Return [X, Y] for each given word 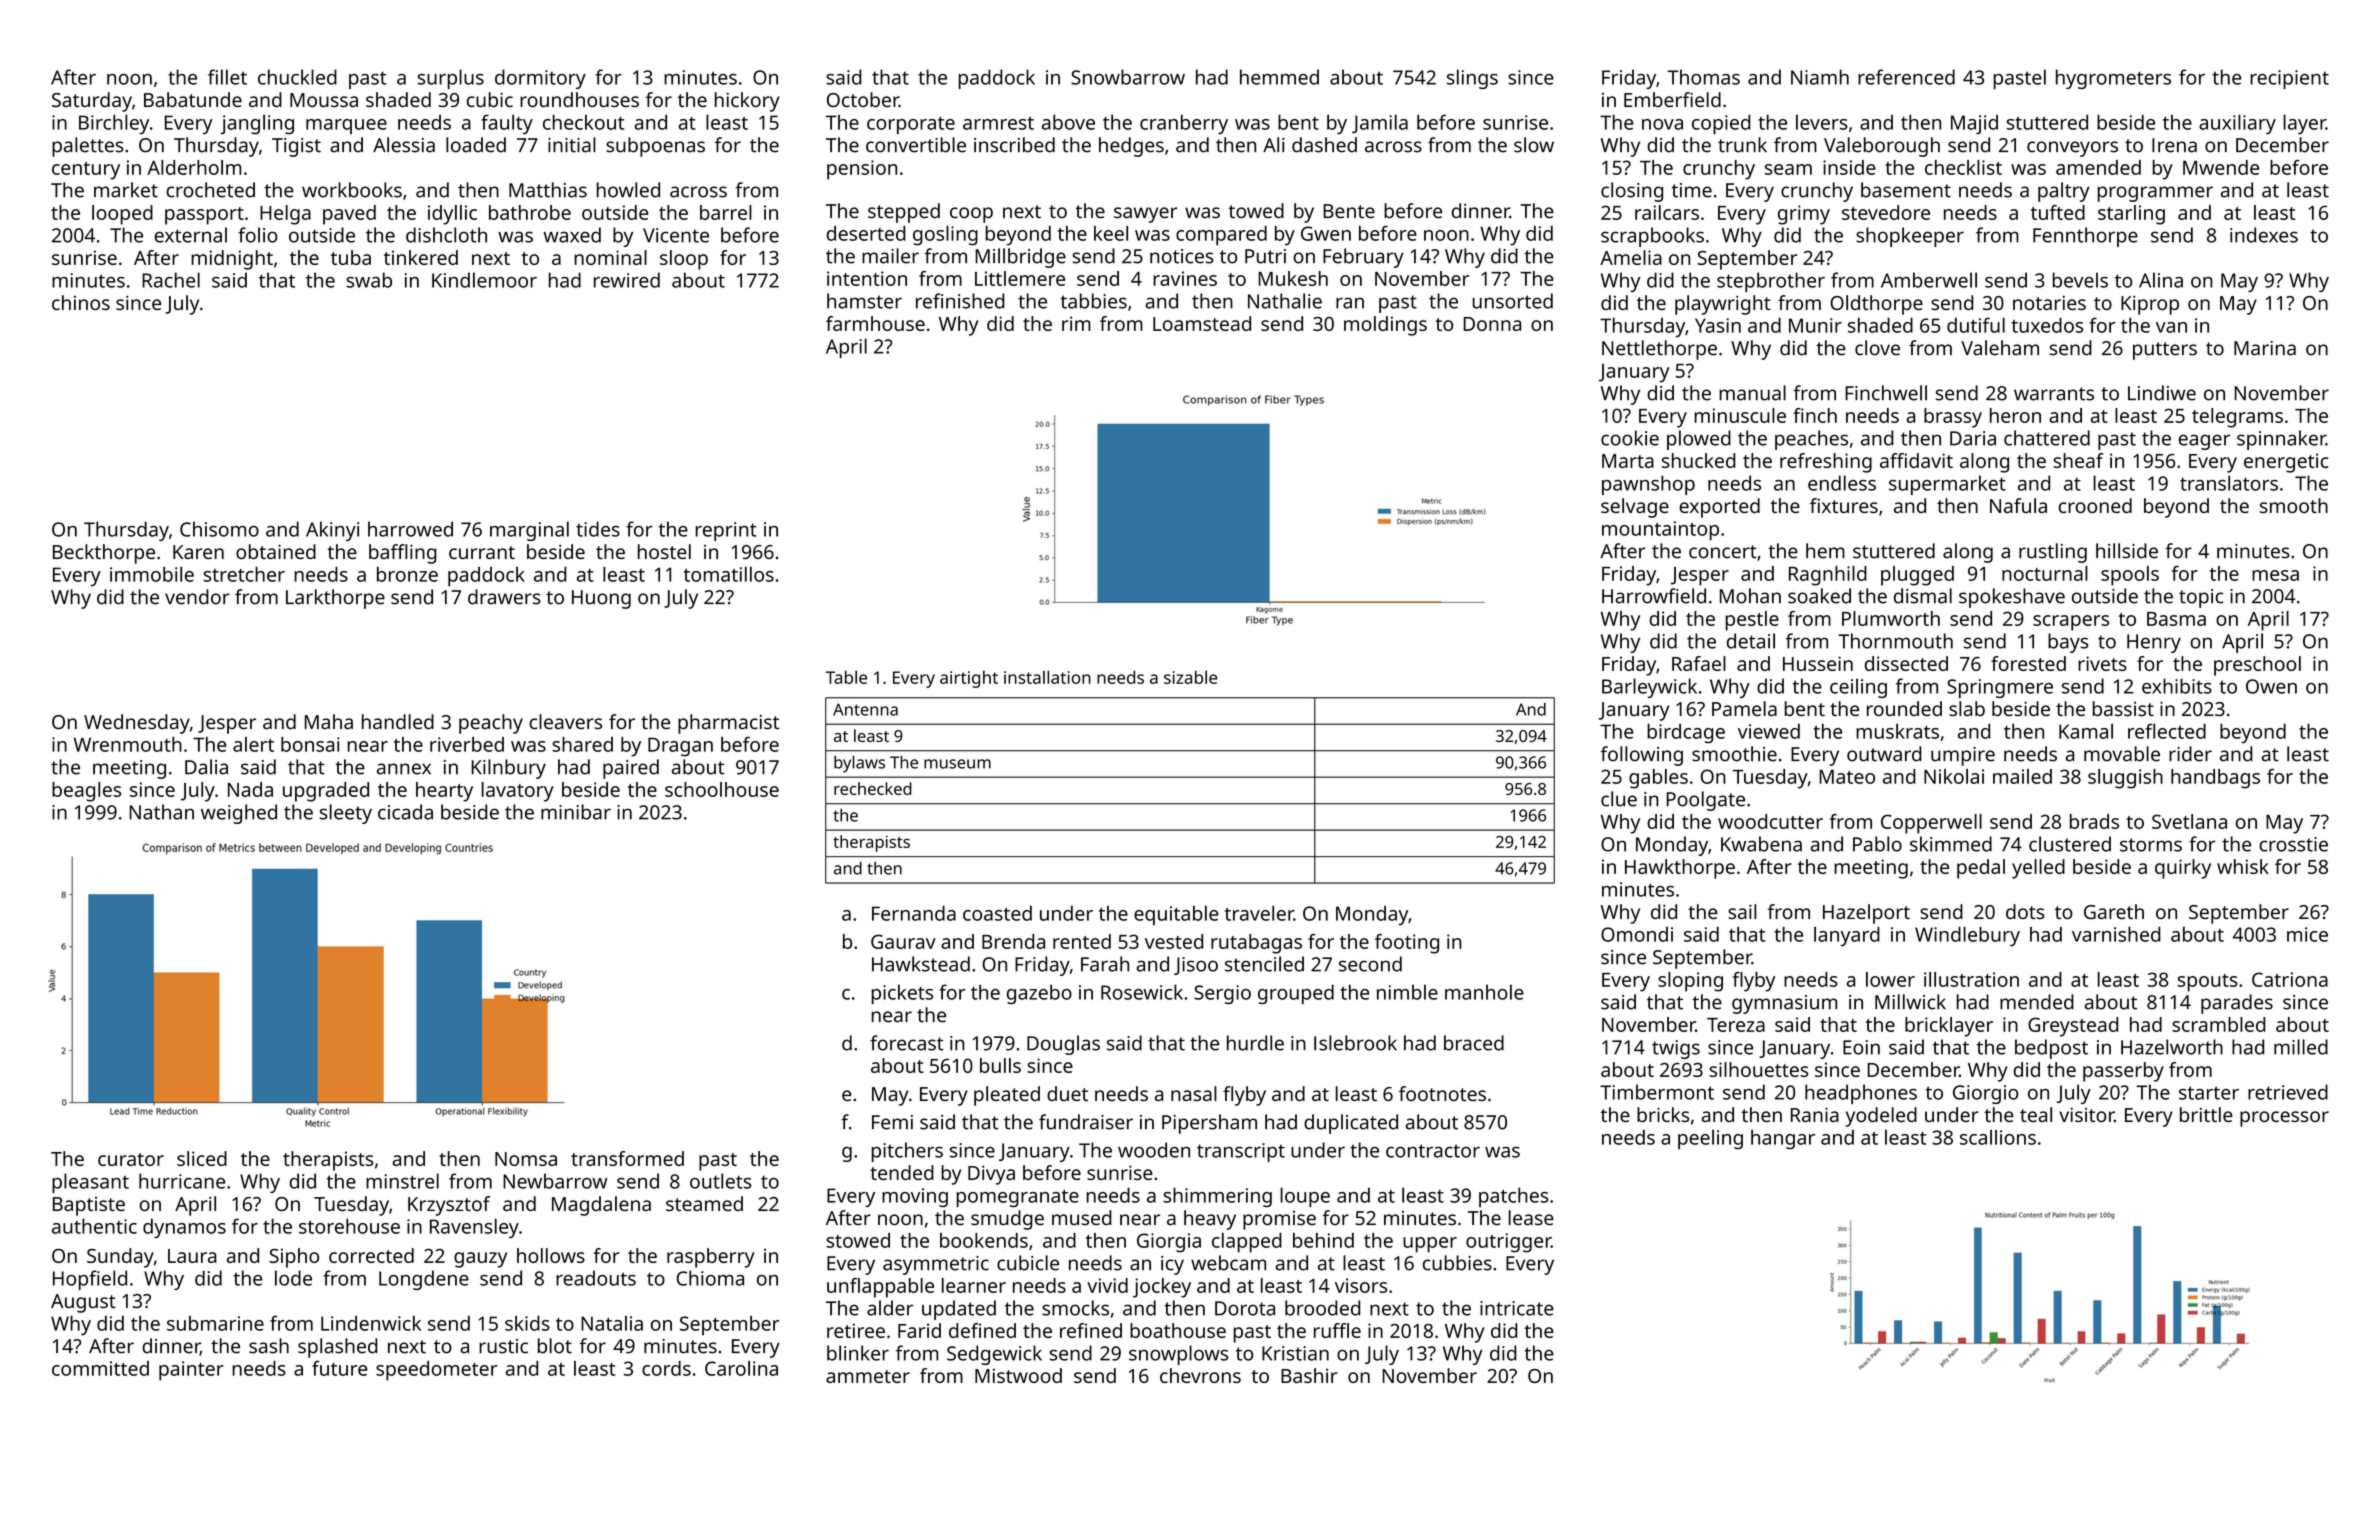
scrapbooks [1652, 237]
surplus [450, 79]
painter [191, 1371]
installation [1047, 677]
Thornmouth [1895, 641]
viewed [1769, 731]
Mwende [2221, 167]
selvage [1635, 508]
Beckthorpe [104, 554]
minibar [576, 812]
